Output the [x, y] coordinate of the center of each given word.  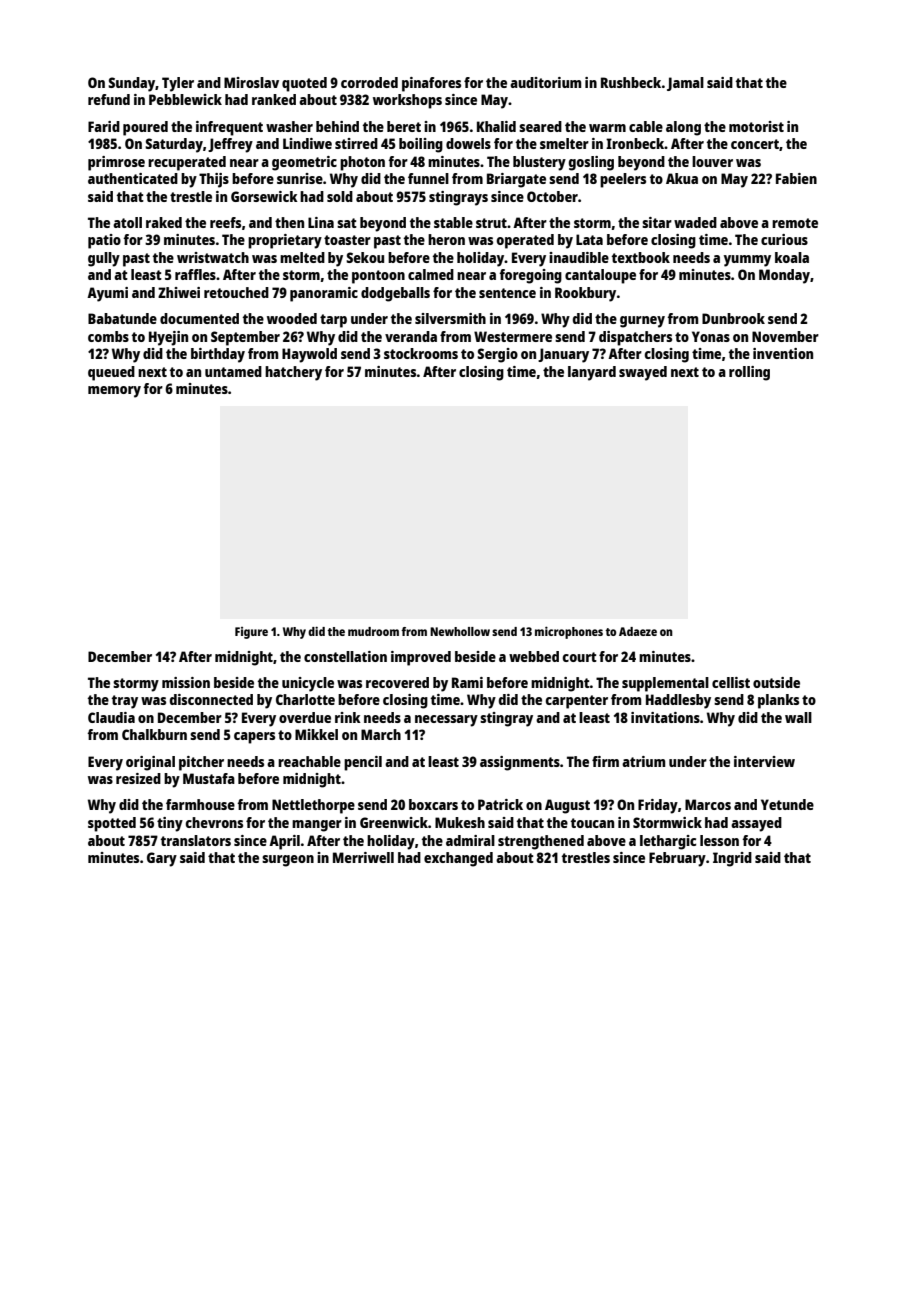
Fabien [796, 178]
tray [125, 702]
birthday [218, 355]
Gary [162, 859]
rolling [749, 373]
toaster [347, 240]
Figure [251, 633]
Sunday [131, 84]
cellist [731, 682]
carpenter [577, 702]
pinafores [431, 84]
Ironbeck [635, 143]
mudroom [373, 631]
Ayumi [107, 294]
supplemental [665, 684]
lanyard [592, 373]
